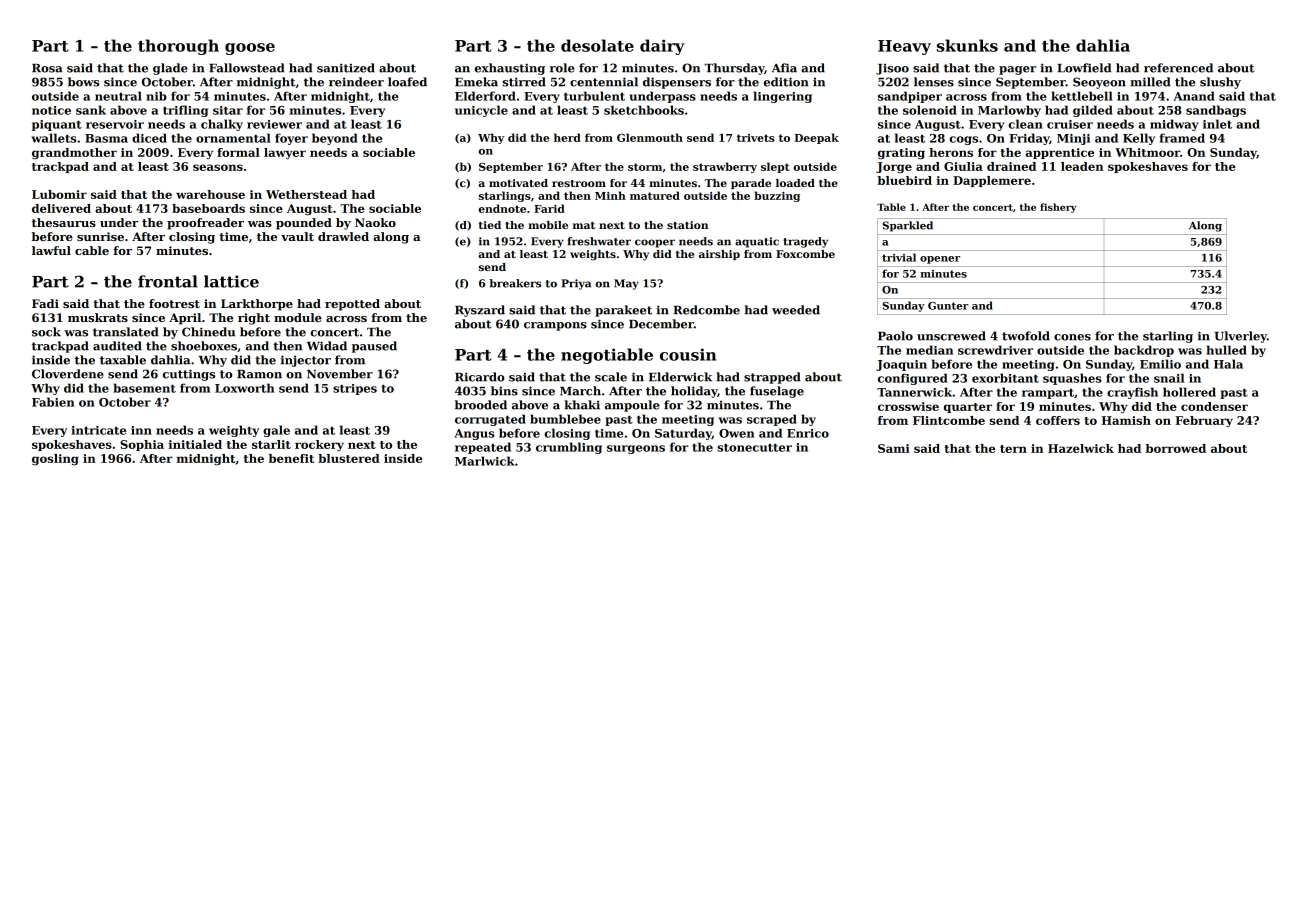 The height and width of the screenshot is (924, 1308). Describe the element at coordinates (680, 377) in the screenshot. I see `Elderwick` at that location.
